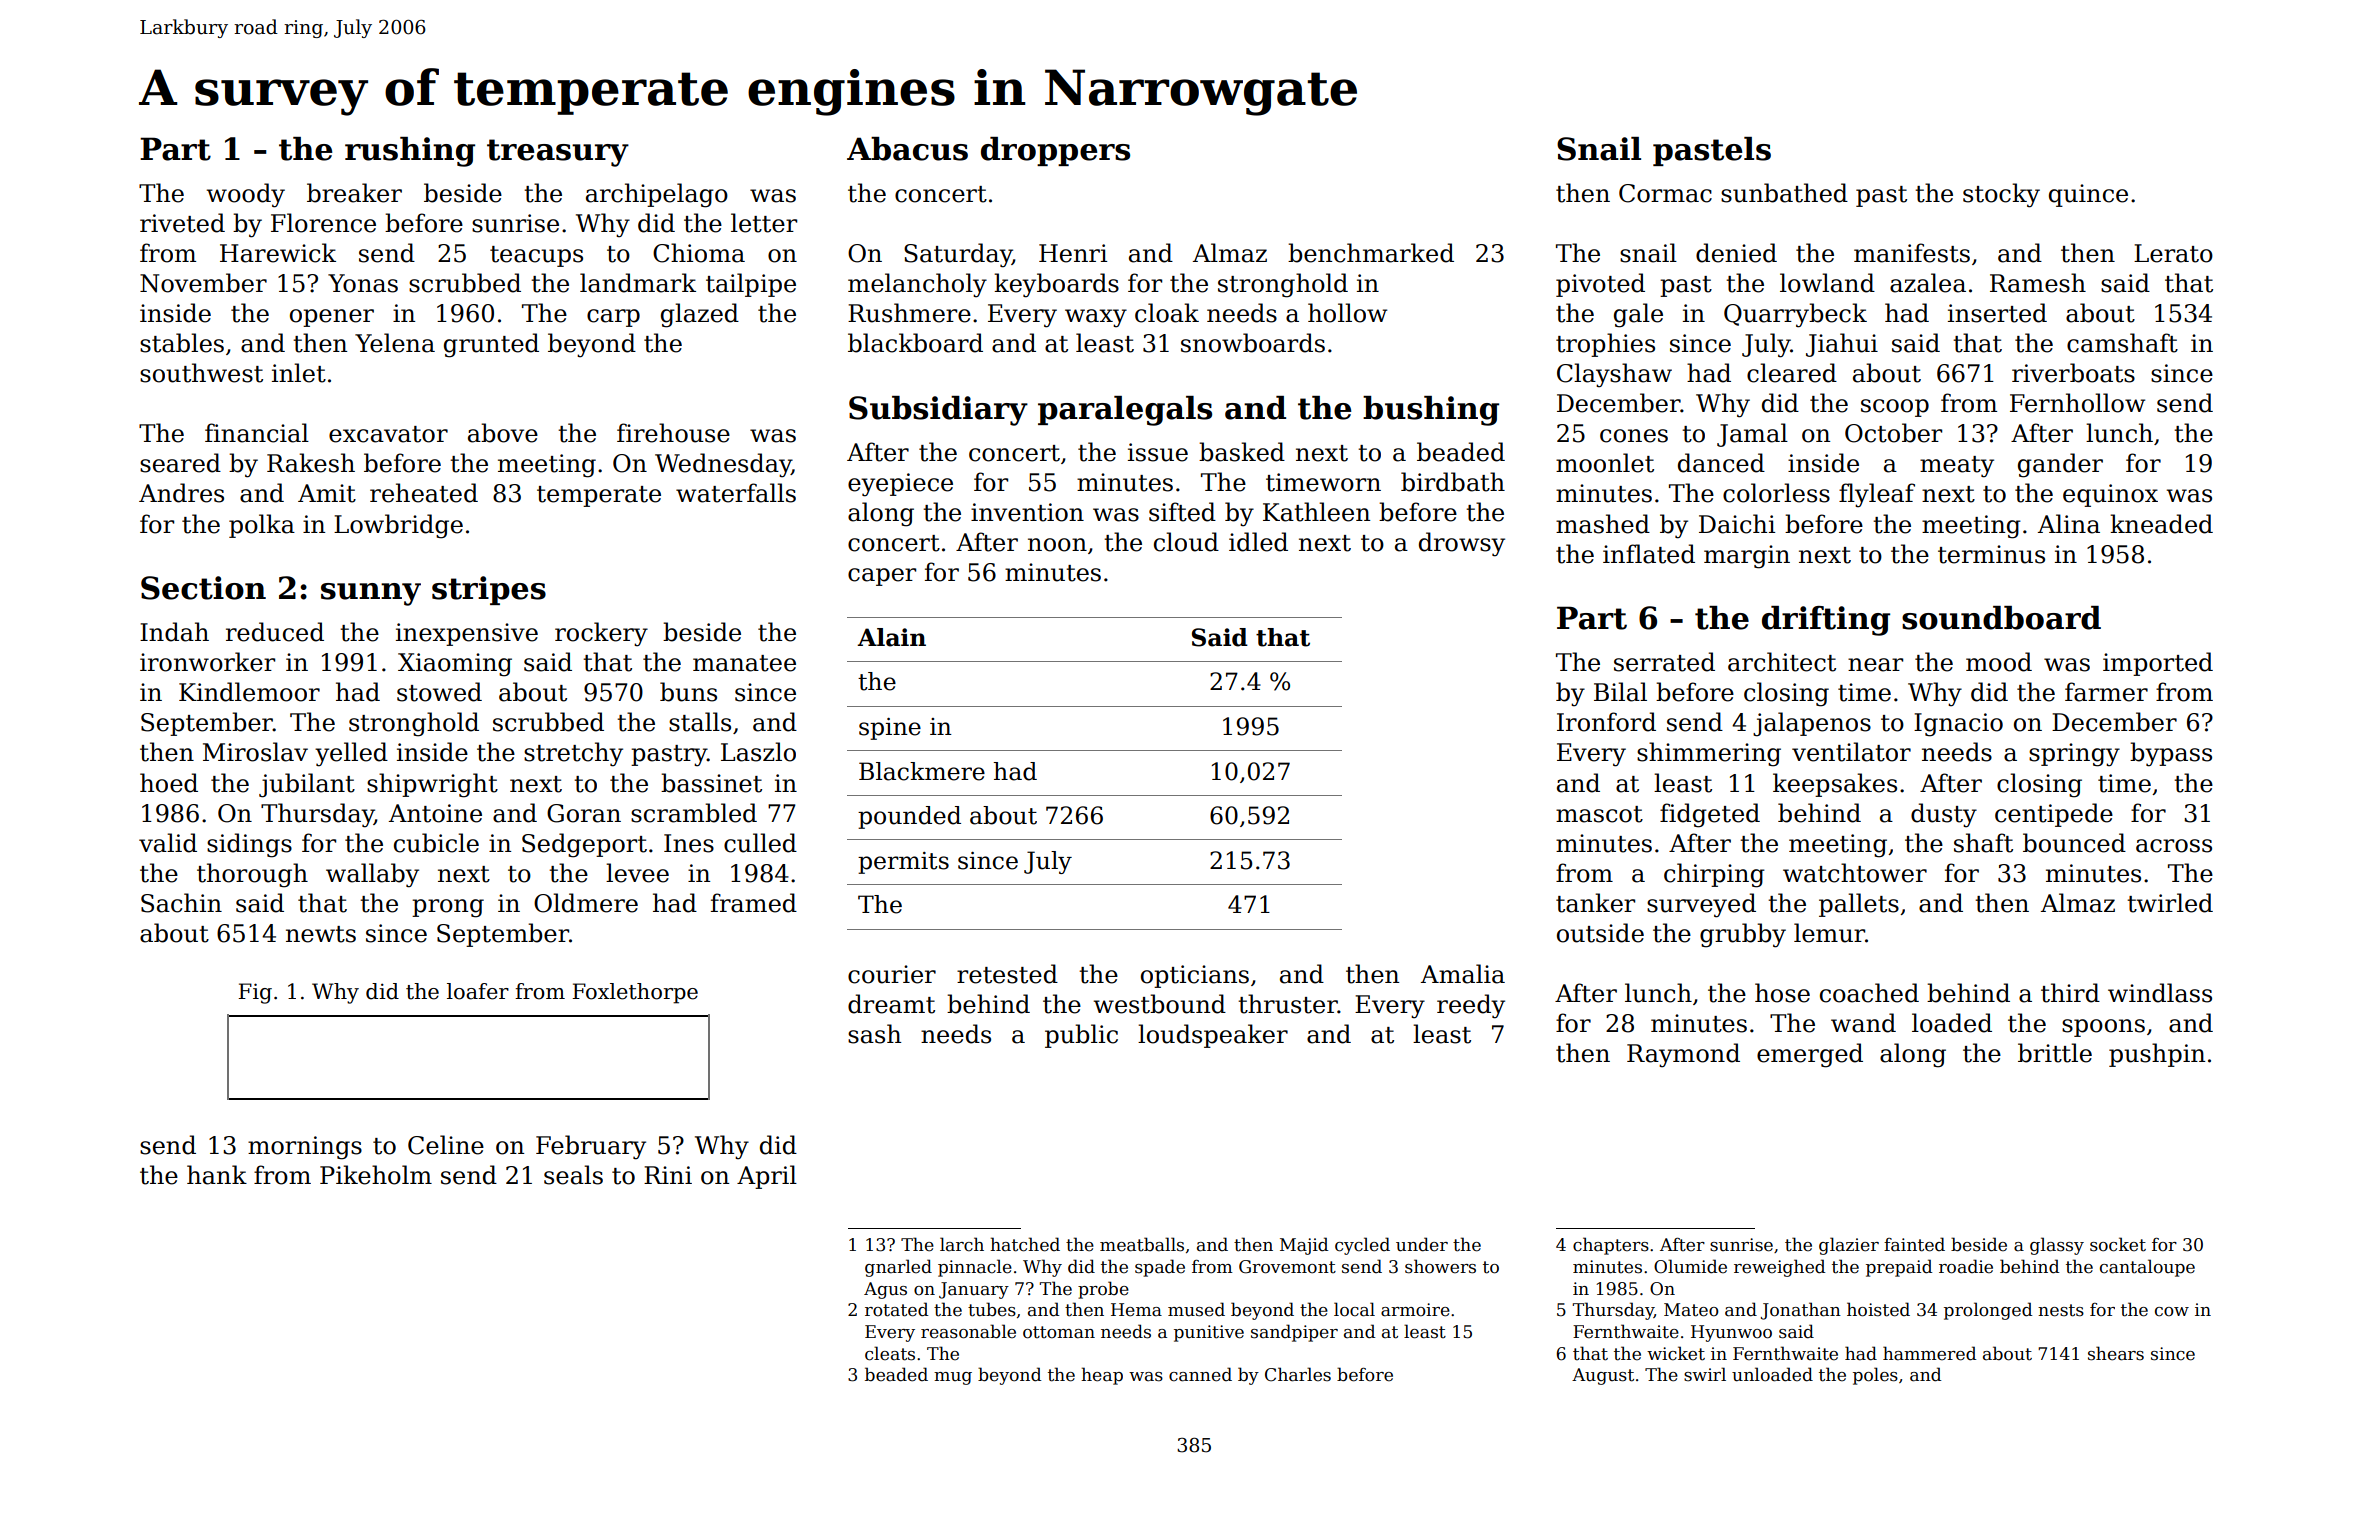 This page has width=2353, height=1523. What do you see at coordinates (2172, 1312) in the page?
I see `cow` at bounding box center [2172, 1312].
